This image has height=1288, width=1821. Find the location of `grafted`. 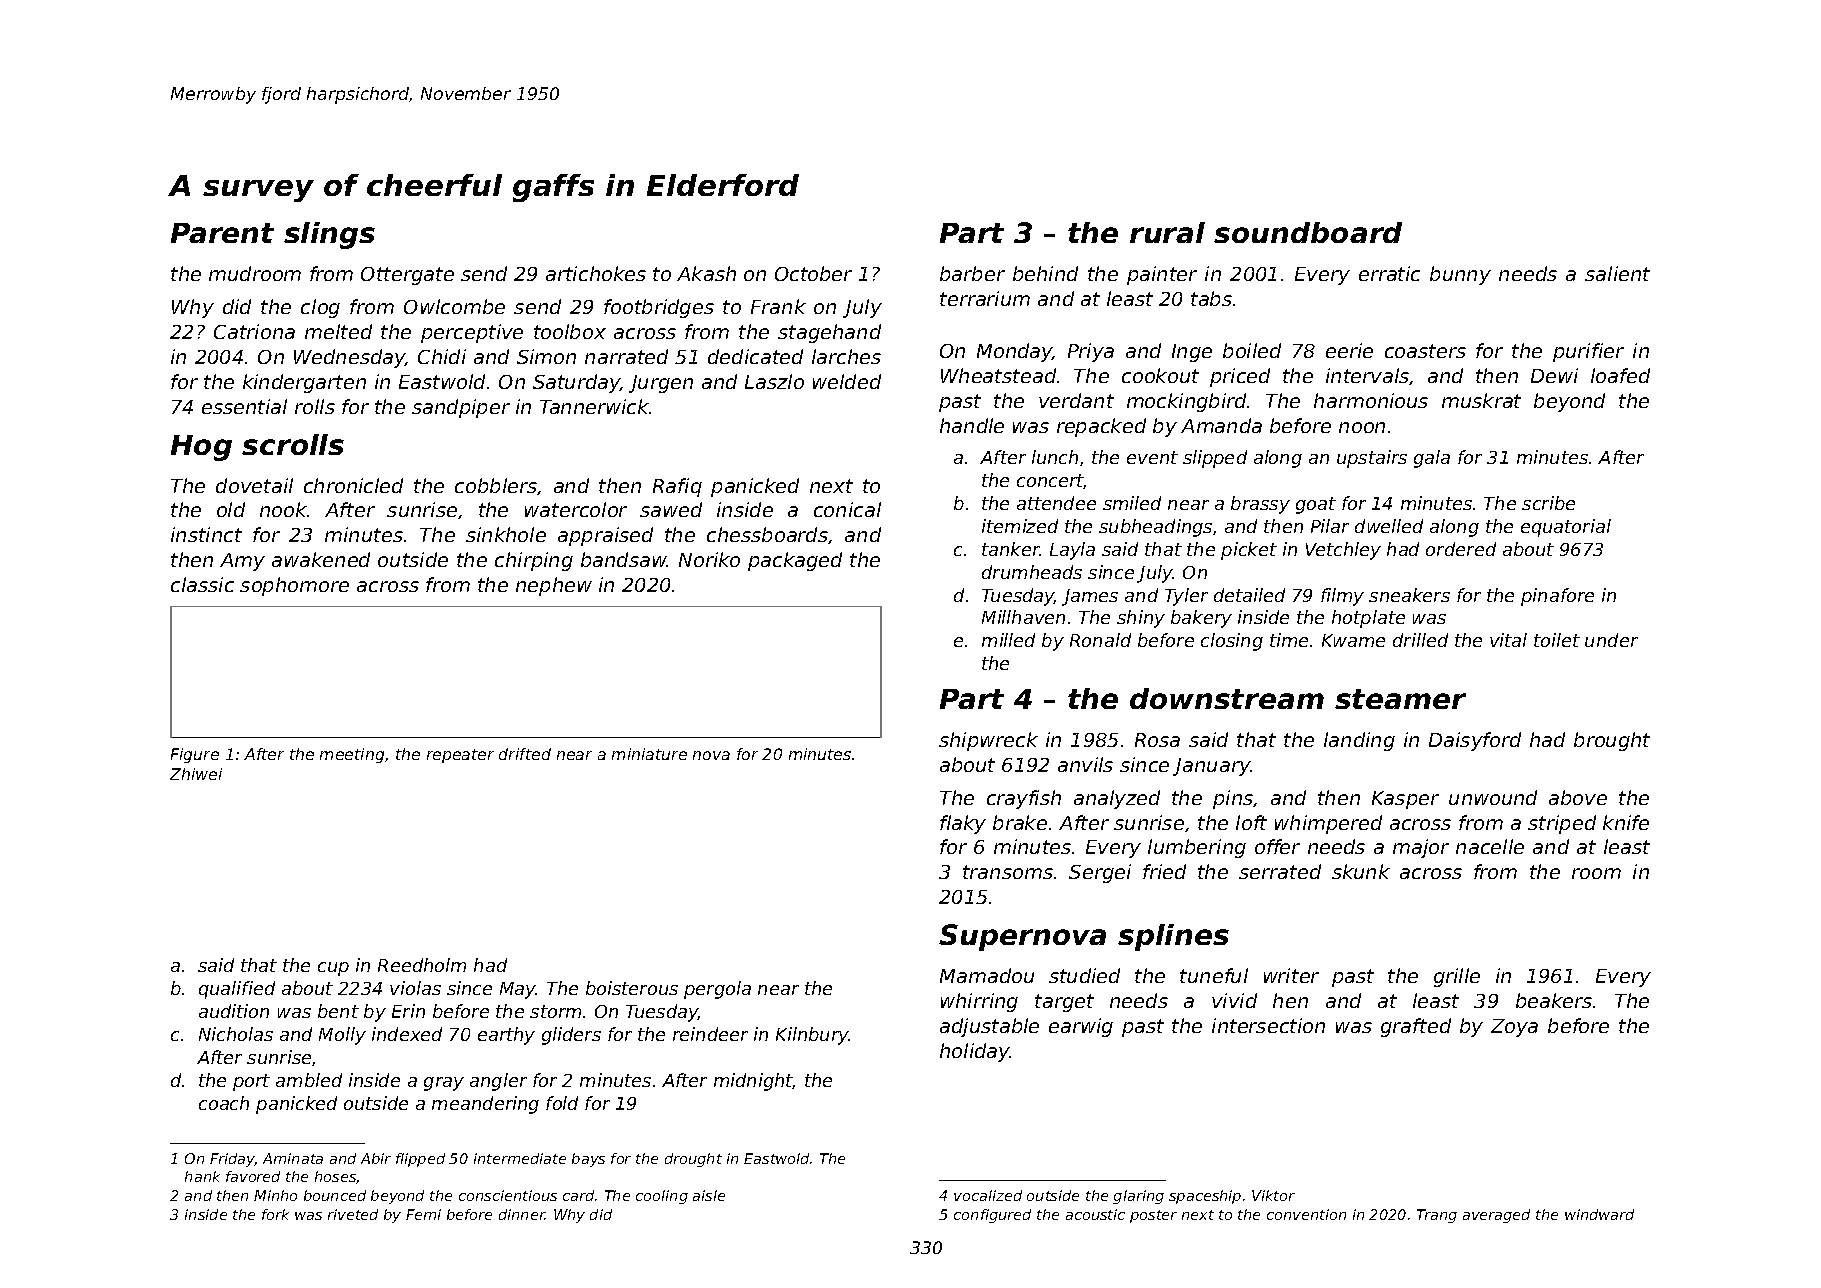

grafted is located at coordinates (1416, 1027).
